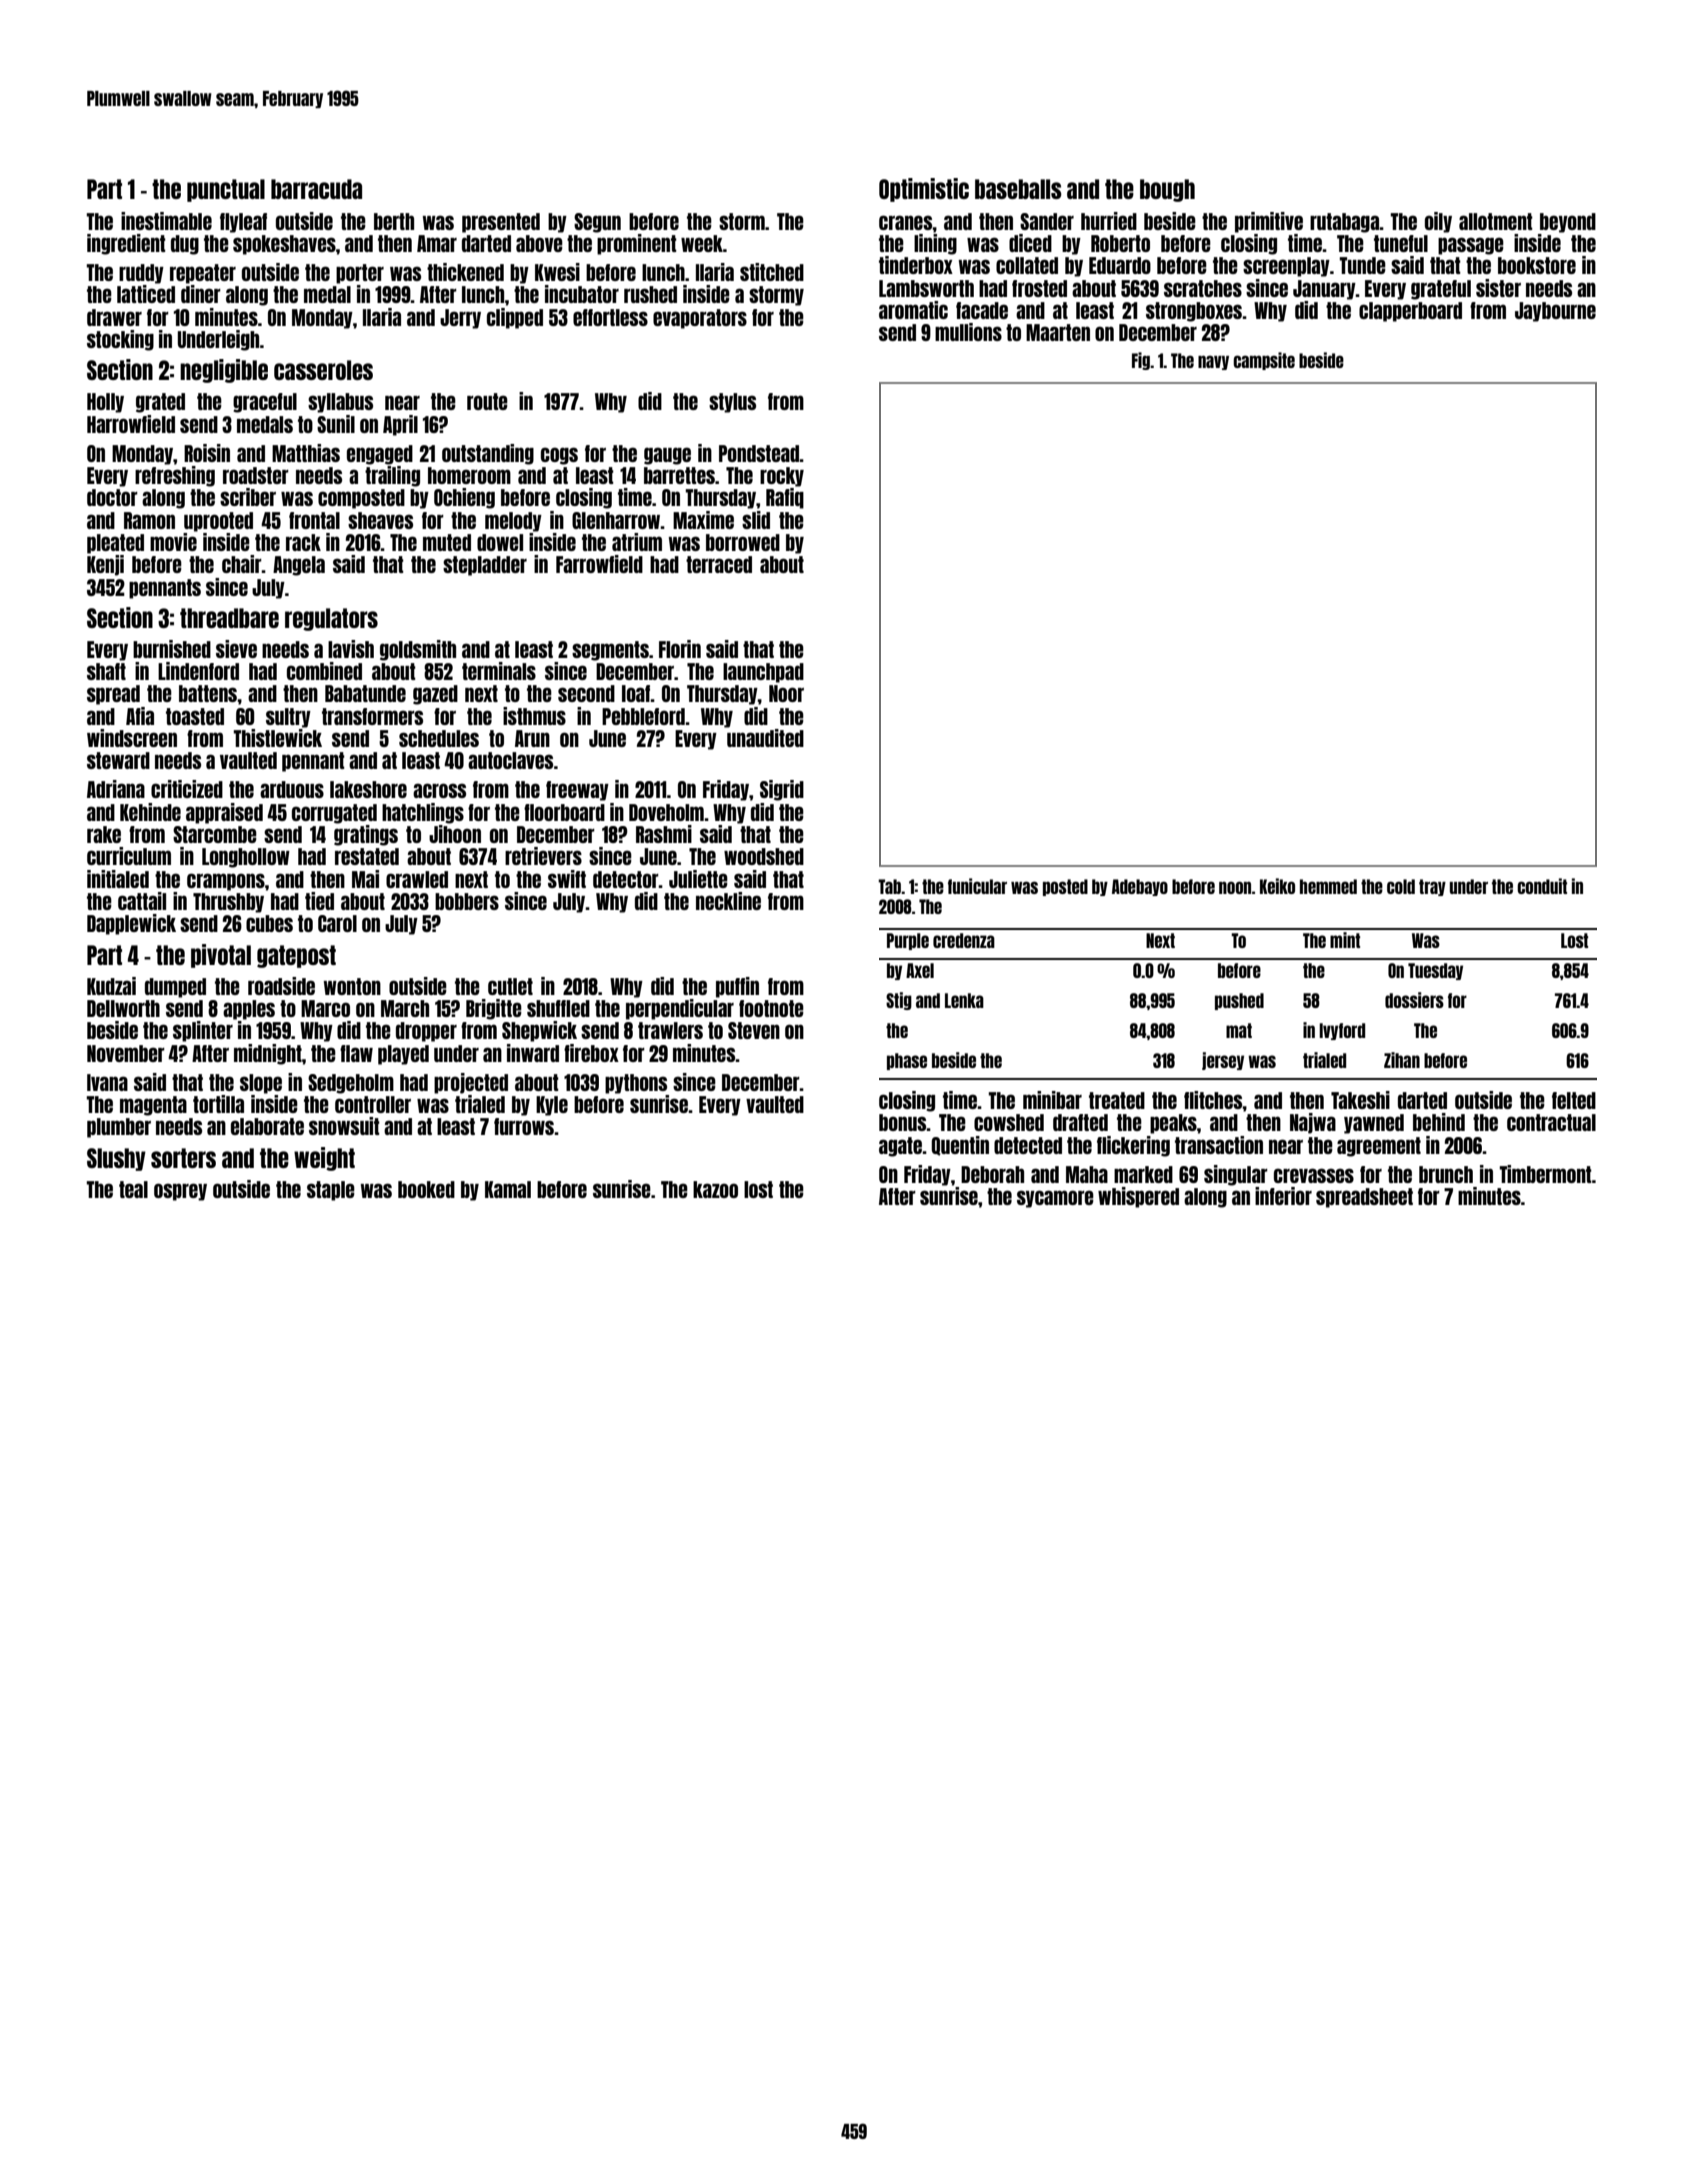 This image has height=2178, width=1683. I want to click on conduit, so click(1542, 886).
